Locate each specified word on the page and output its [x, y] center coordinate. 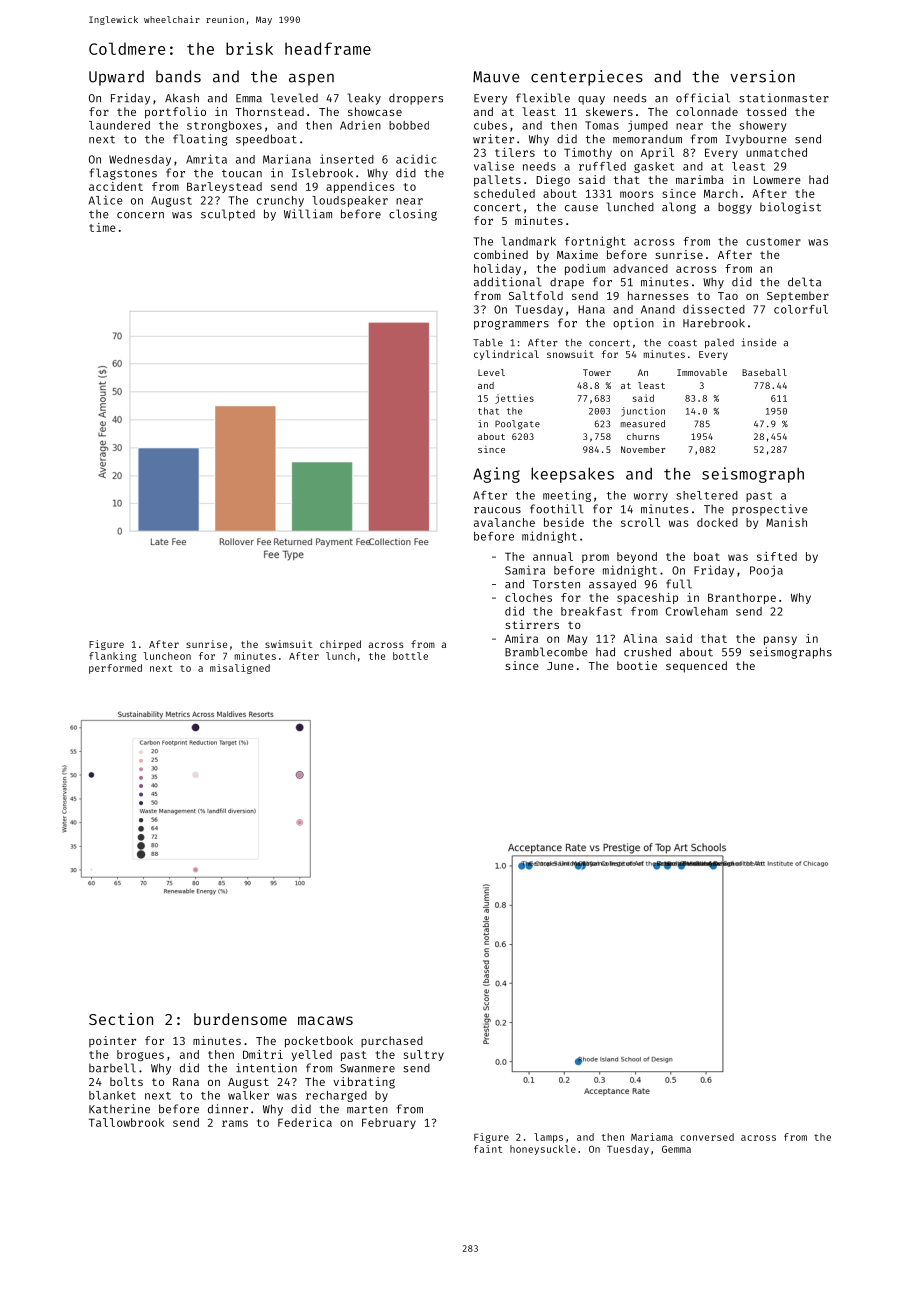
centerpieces [587, 78]
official [703, 98]
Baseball [764, 372]
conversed [707, 1137]
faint [488, 1149]
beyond [637, 557]
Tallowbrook [126, 1122]
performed [115, 669]
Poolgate [517, 424]
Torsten [556, 584]
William [308, 214]
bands [178, 76]
